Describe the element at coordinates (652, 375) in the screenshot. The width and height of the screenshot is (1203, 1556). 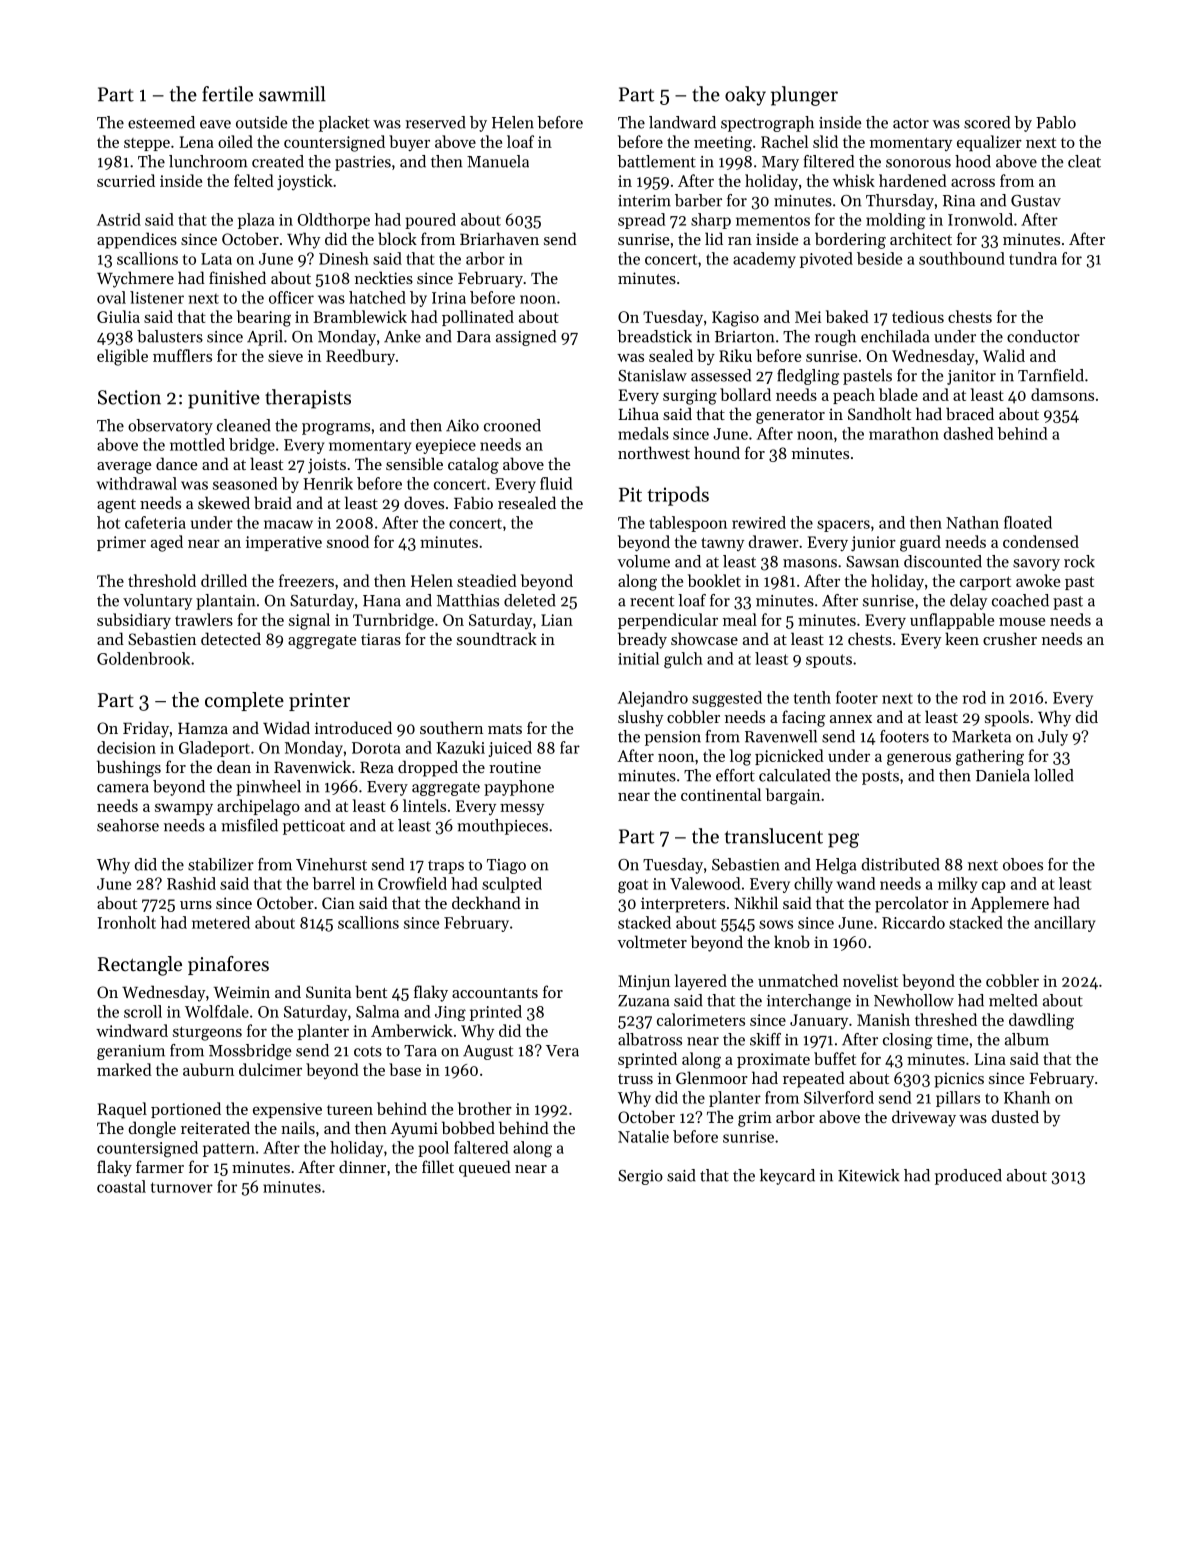
I see `Stanislaw` at that location.
